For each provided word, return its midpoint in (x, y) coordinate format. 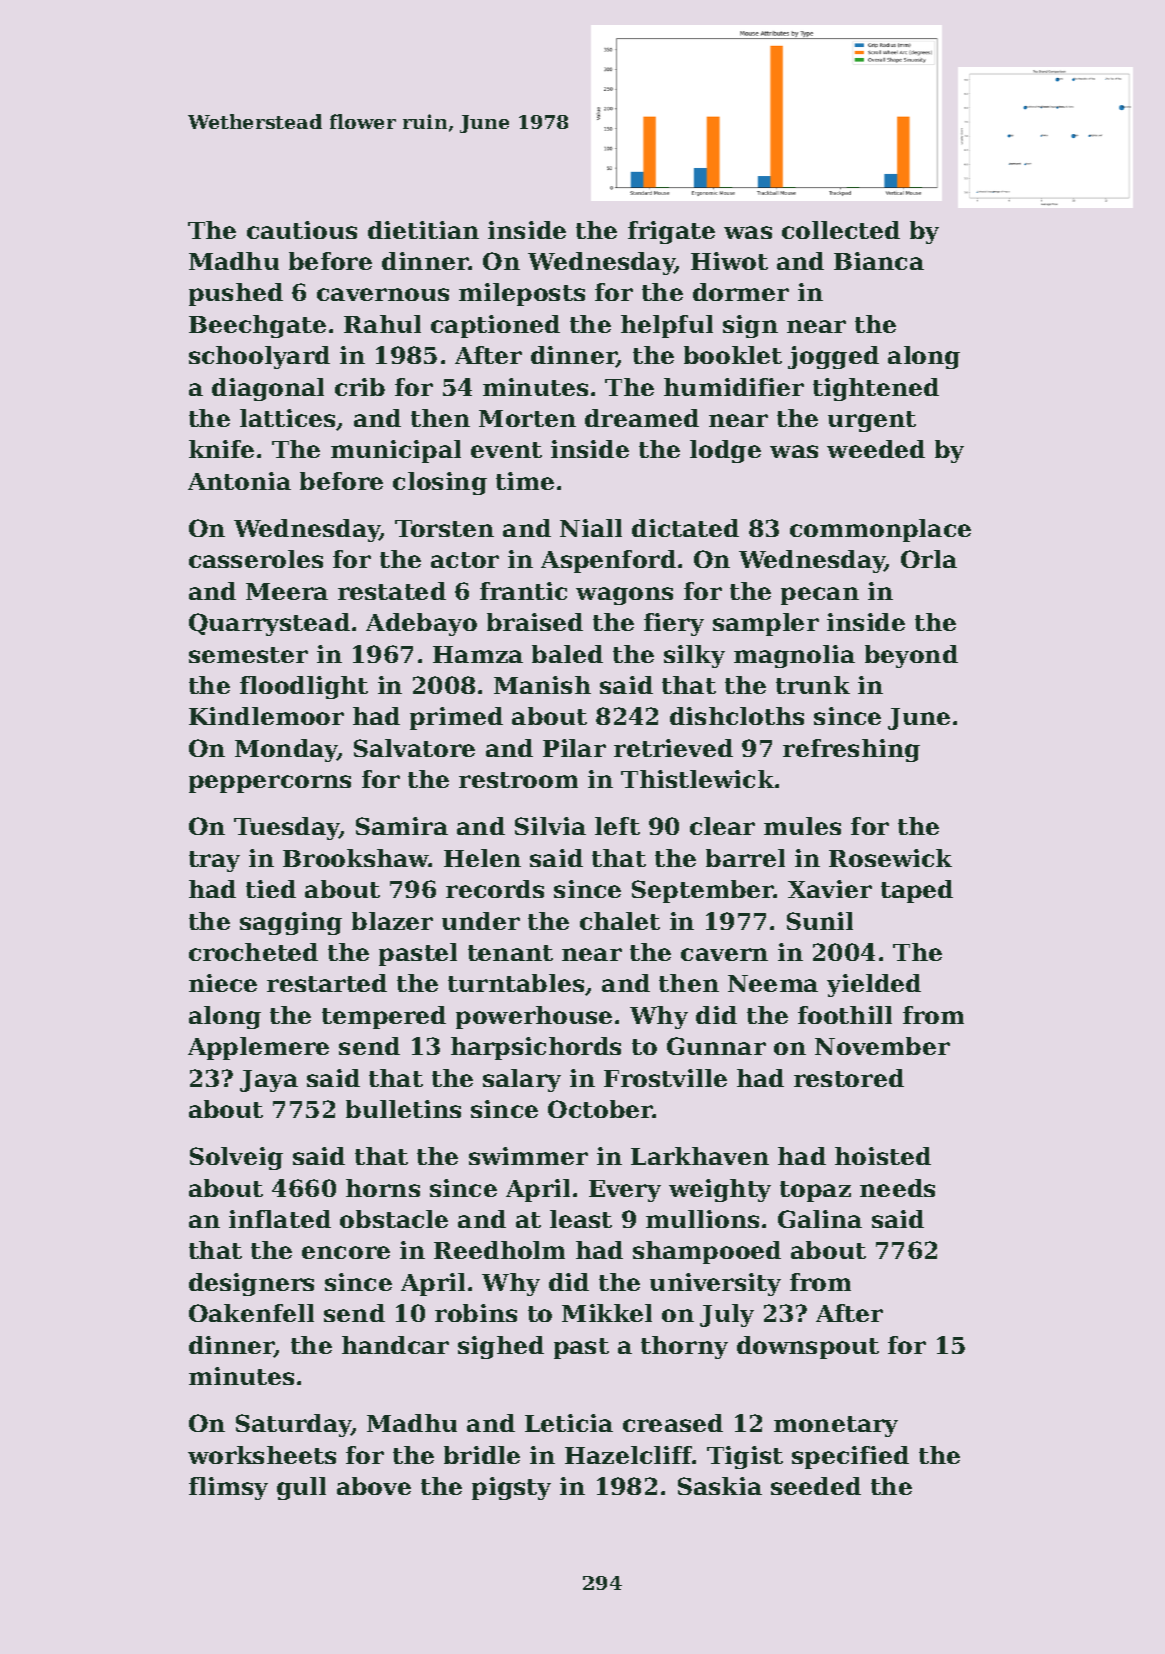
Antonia (239, 481)
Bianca (879, 261)
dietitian (423, 230)
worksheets (262, 1455)
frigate (671, 232)
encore (346, 1252)
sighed (501, 1347)
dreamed (642, 418)
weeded (876, 449)
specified (850, 1457)
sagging (291, 923)
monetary (836, 1426)
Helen (482, 858)
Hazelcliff (629, 1455)
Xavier (830, 889)
